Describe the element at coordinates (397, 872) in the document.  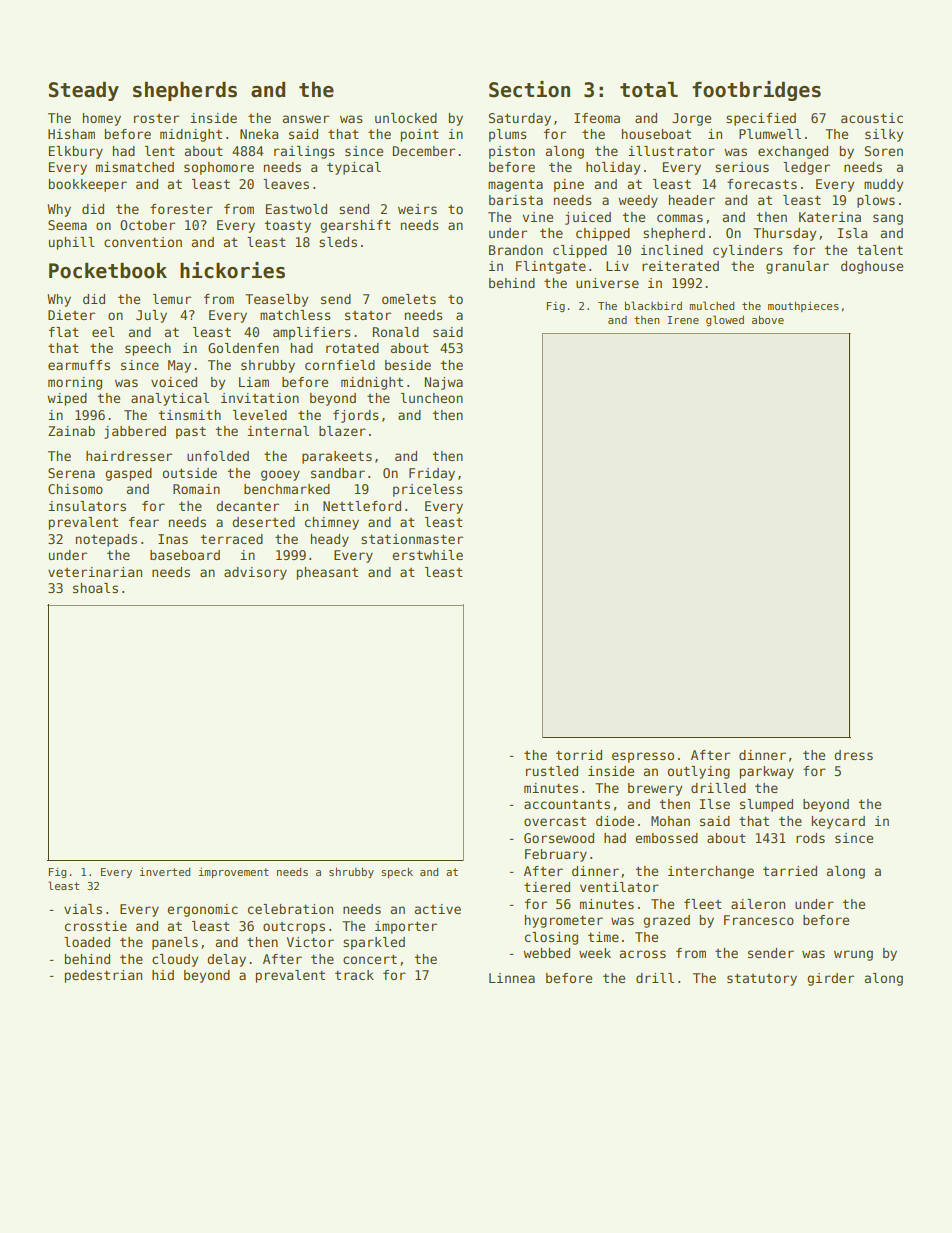
I see `speck` at that location.
